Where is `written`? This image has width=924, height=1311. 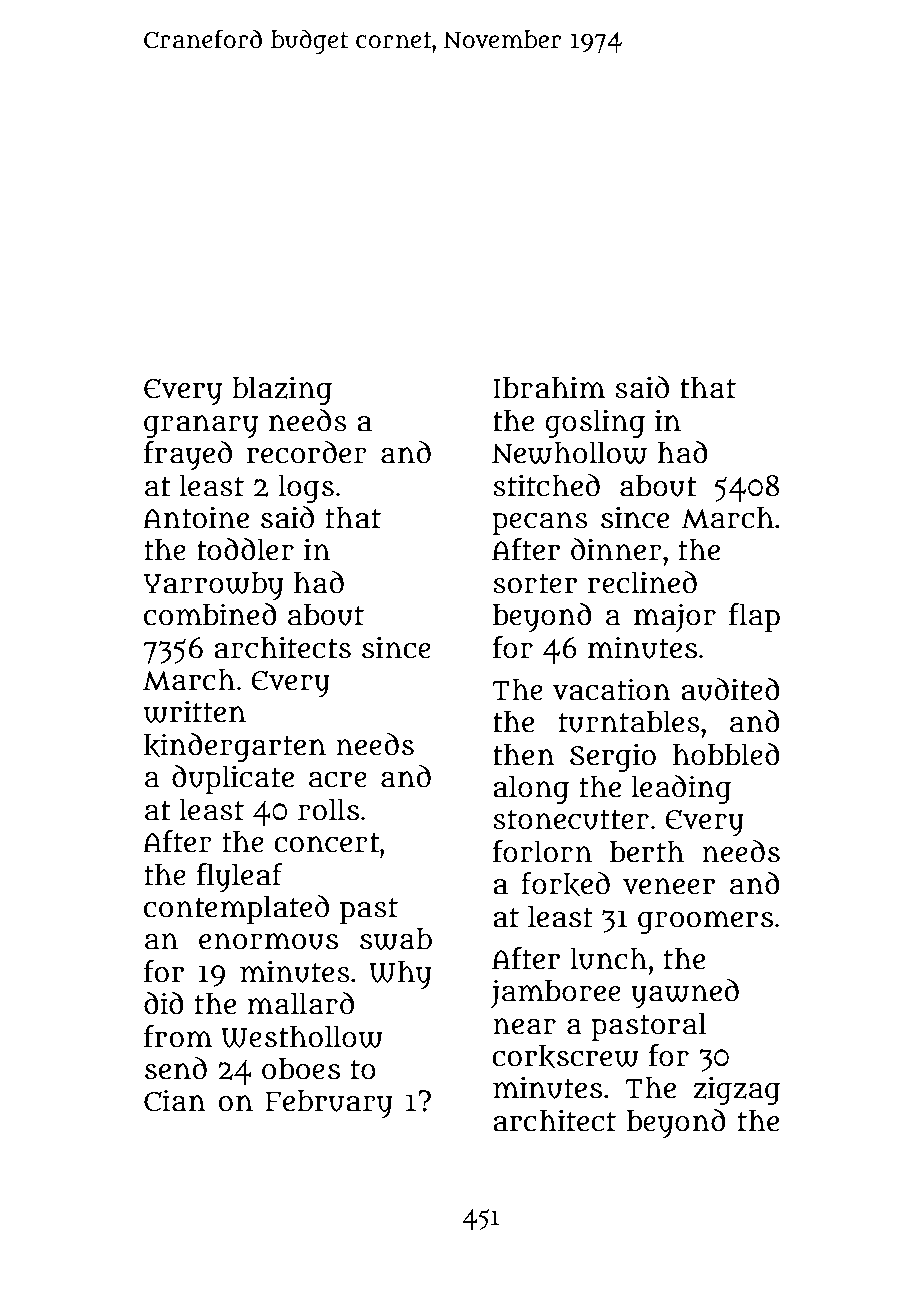 written is located at coordinates (195, 711).
